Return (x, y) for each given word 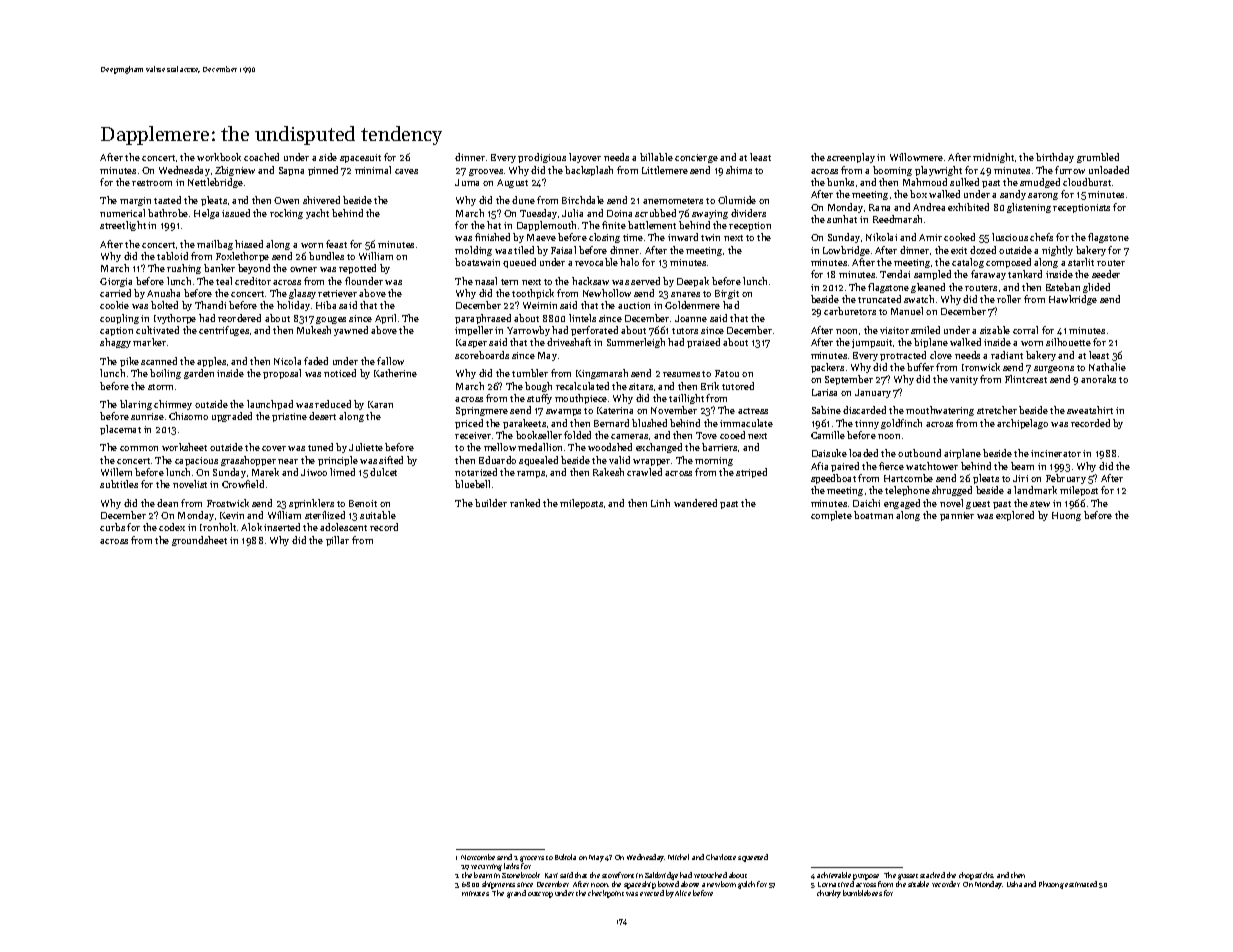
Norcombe (478, 857)
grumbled (1098, 158)
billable (656, 157)
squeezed (753, 858)
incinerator (1056, 453)
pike (129, 362)
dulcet (383, 472)
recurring (486, 867)
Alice (683, 893)
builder (491, 503)
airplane (962, 454)
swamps (563, 412)
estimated (1081, 884)
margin (135, 201)
